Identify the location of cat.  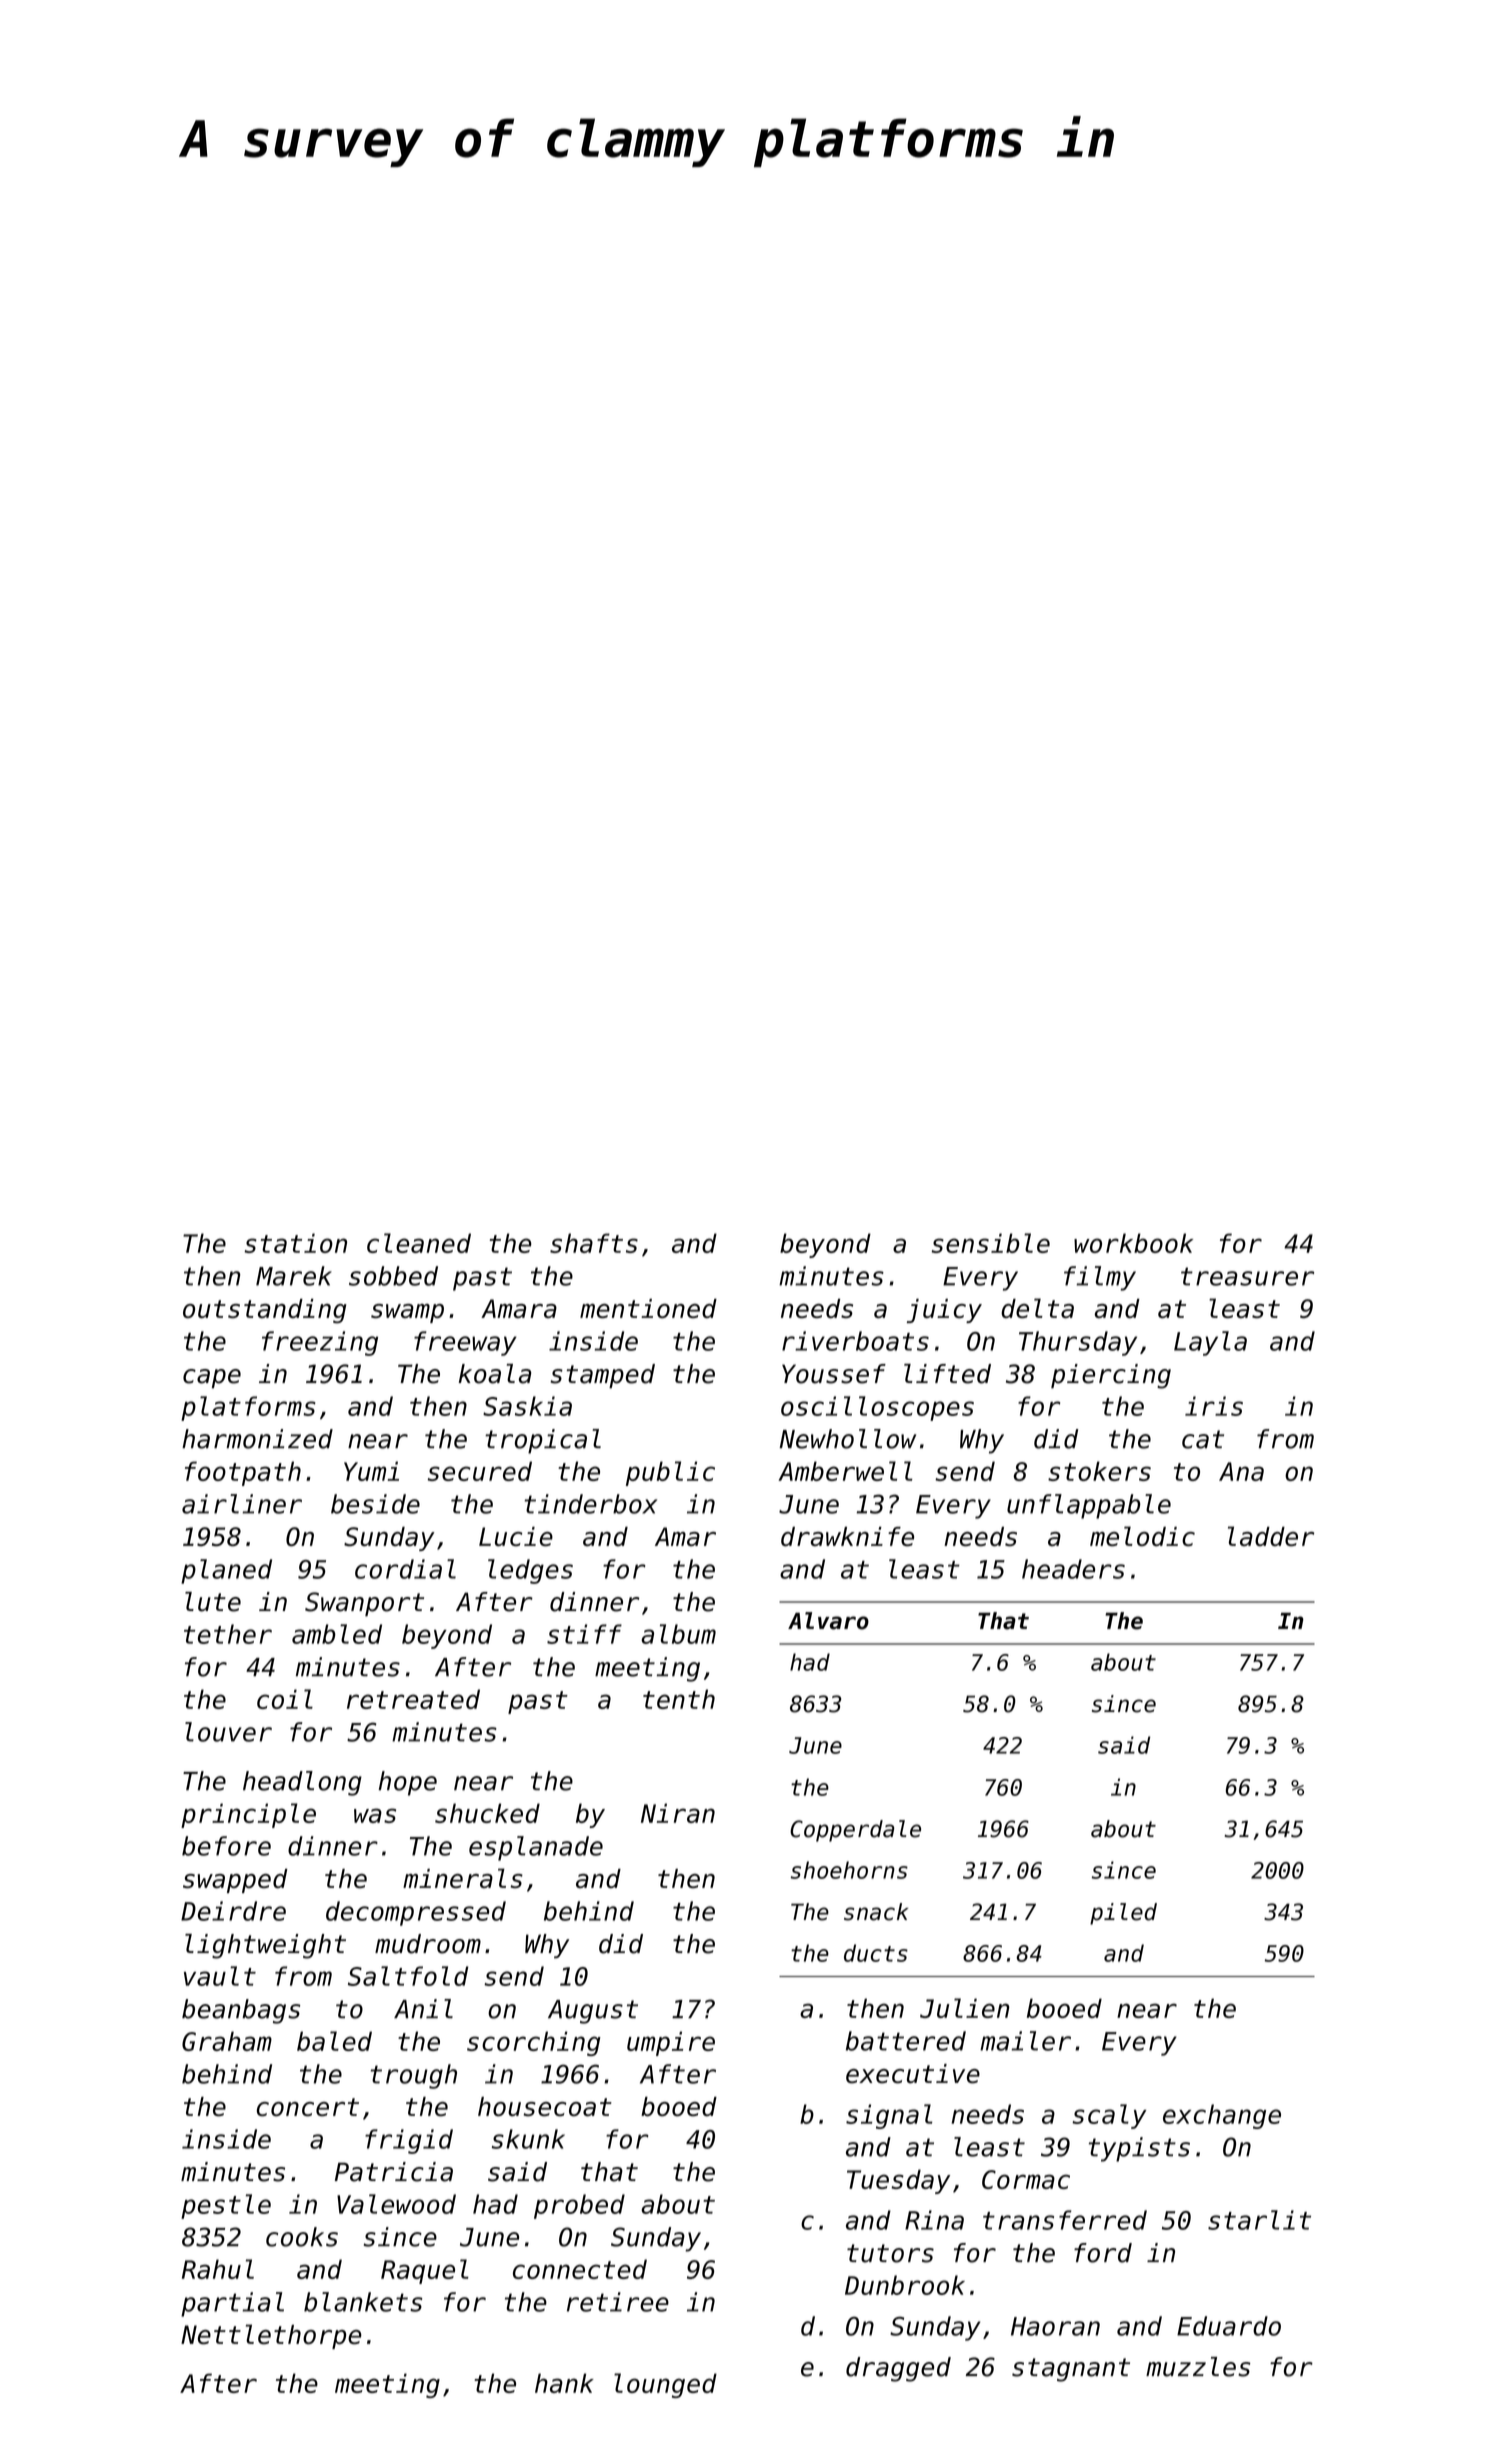
(1203, 1439).
